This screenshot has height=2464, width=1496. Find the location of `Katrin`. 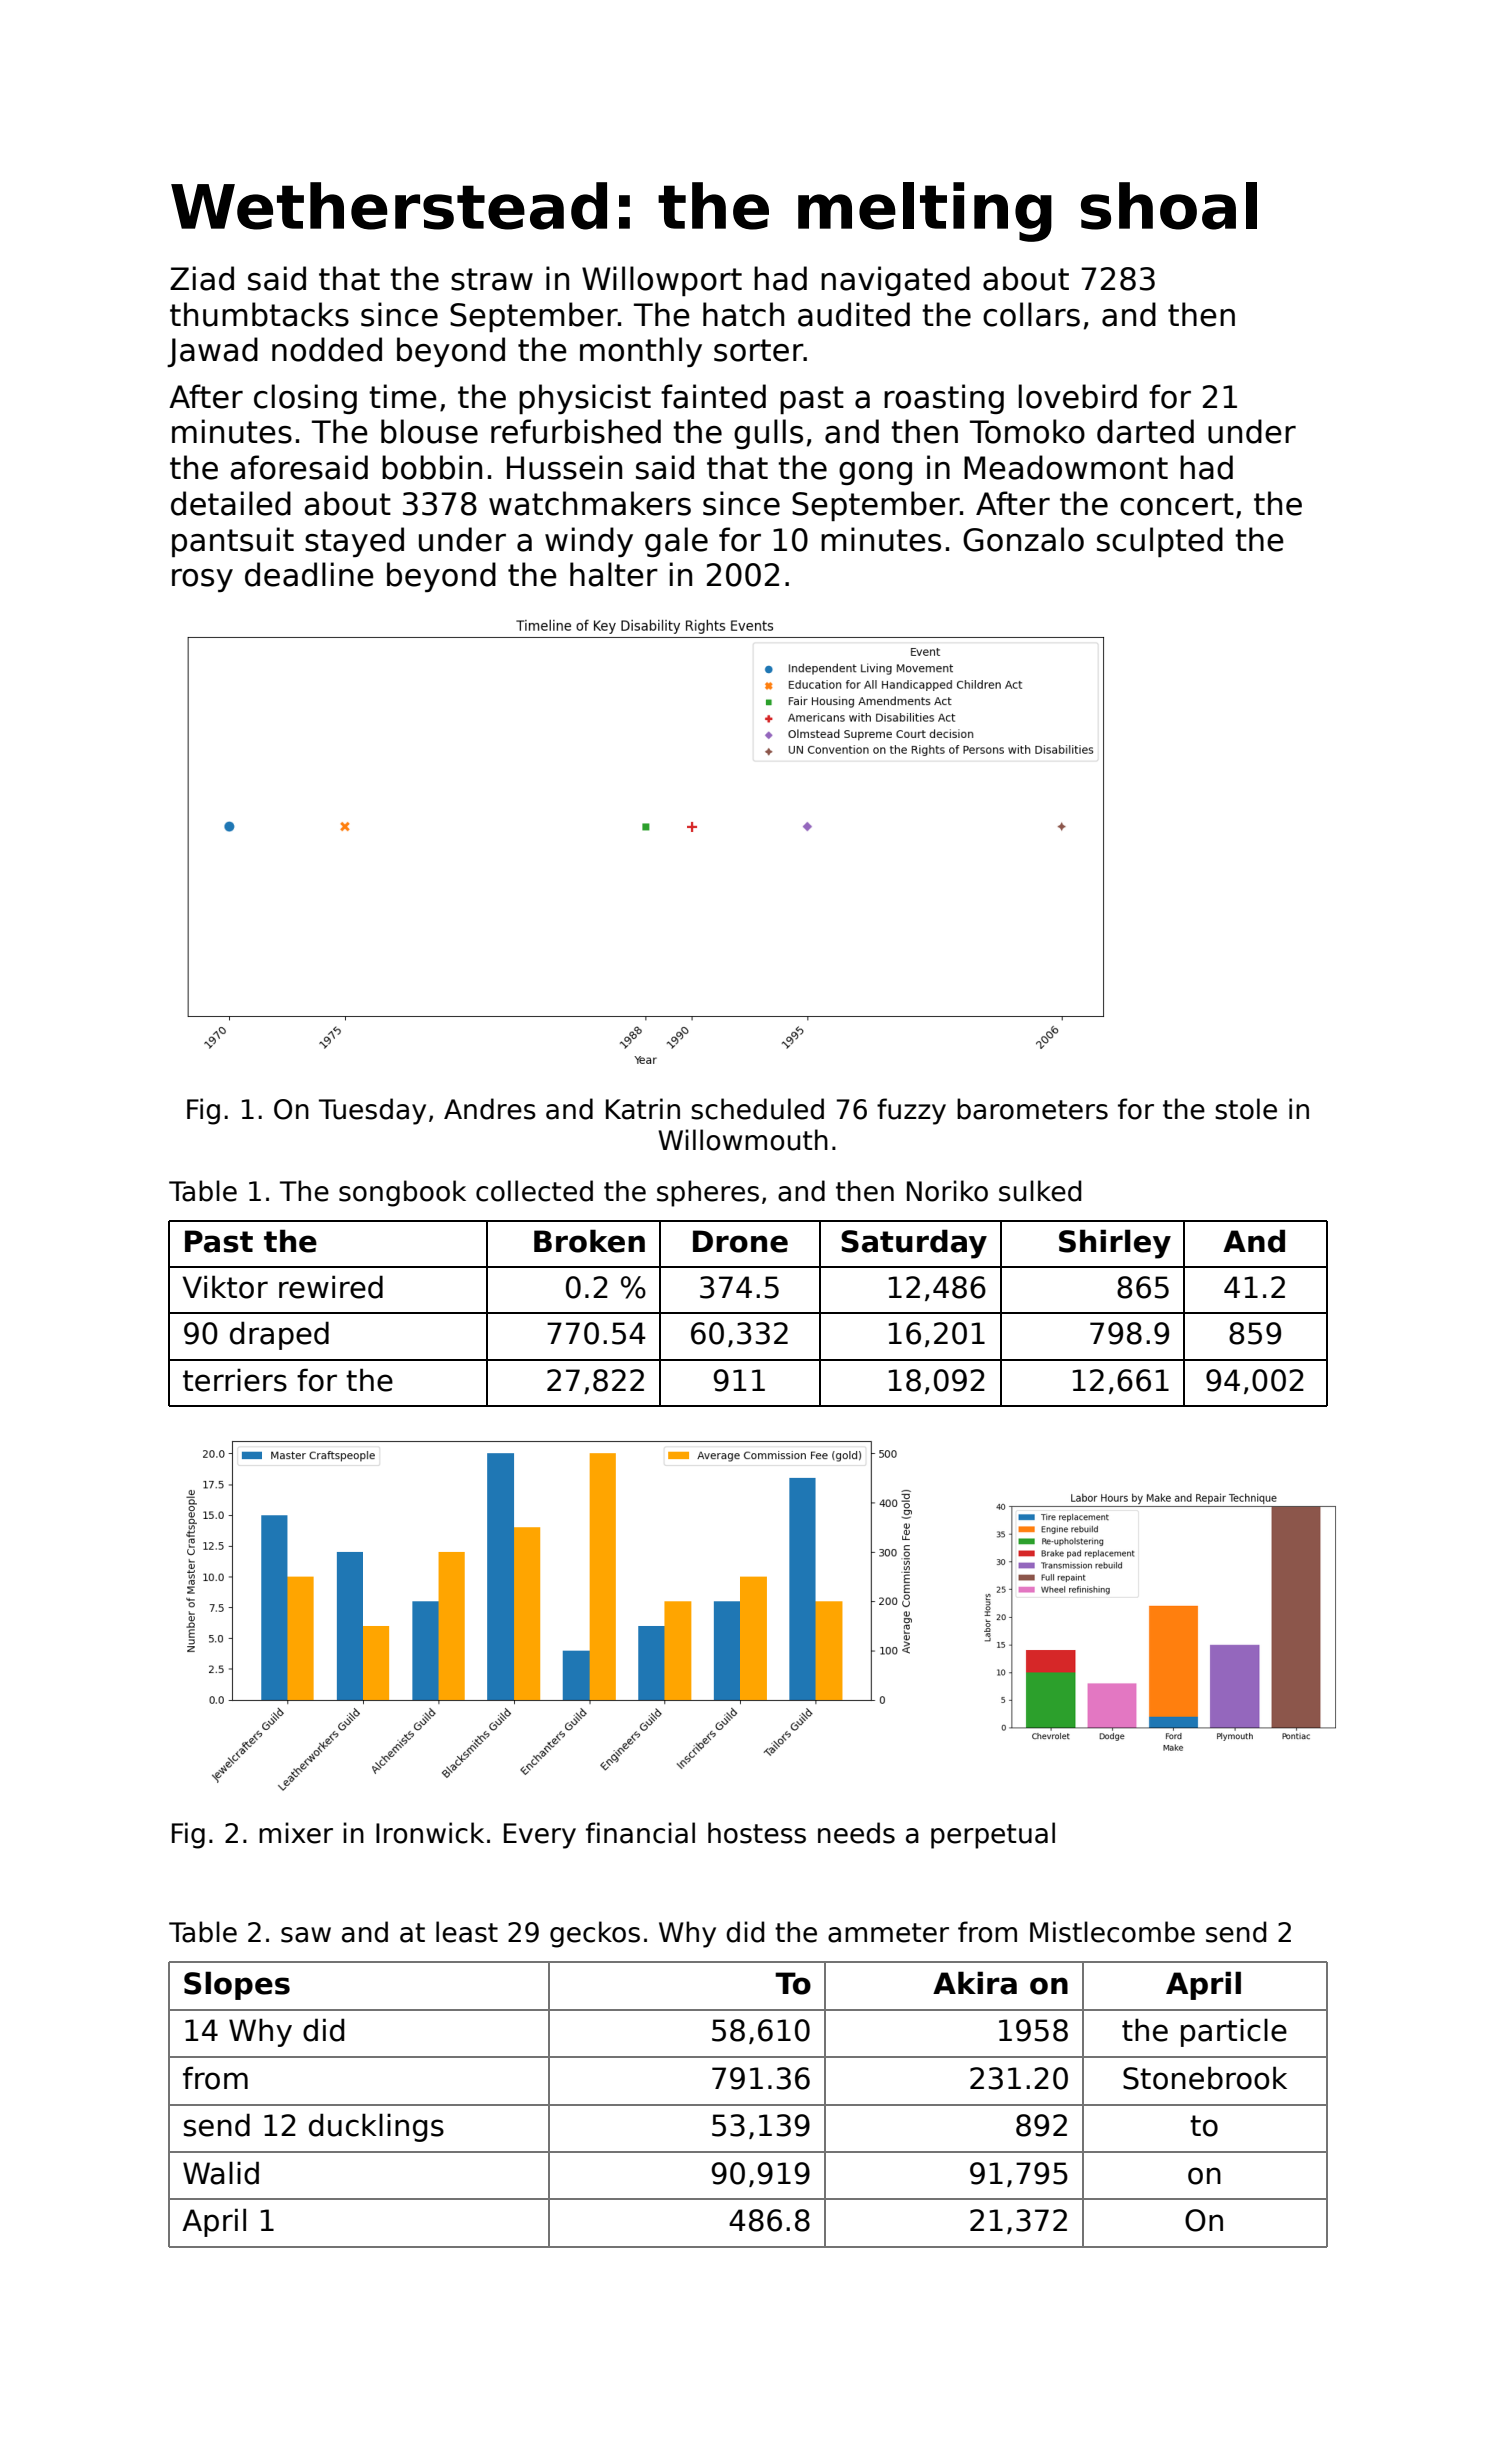

Katrin is located at coordinates (643, 1109).
